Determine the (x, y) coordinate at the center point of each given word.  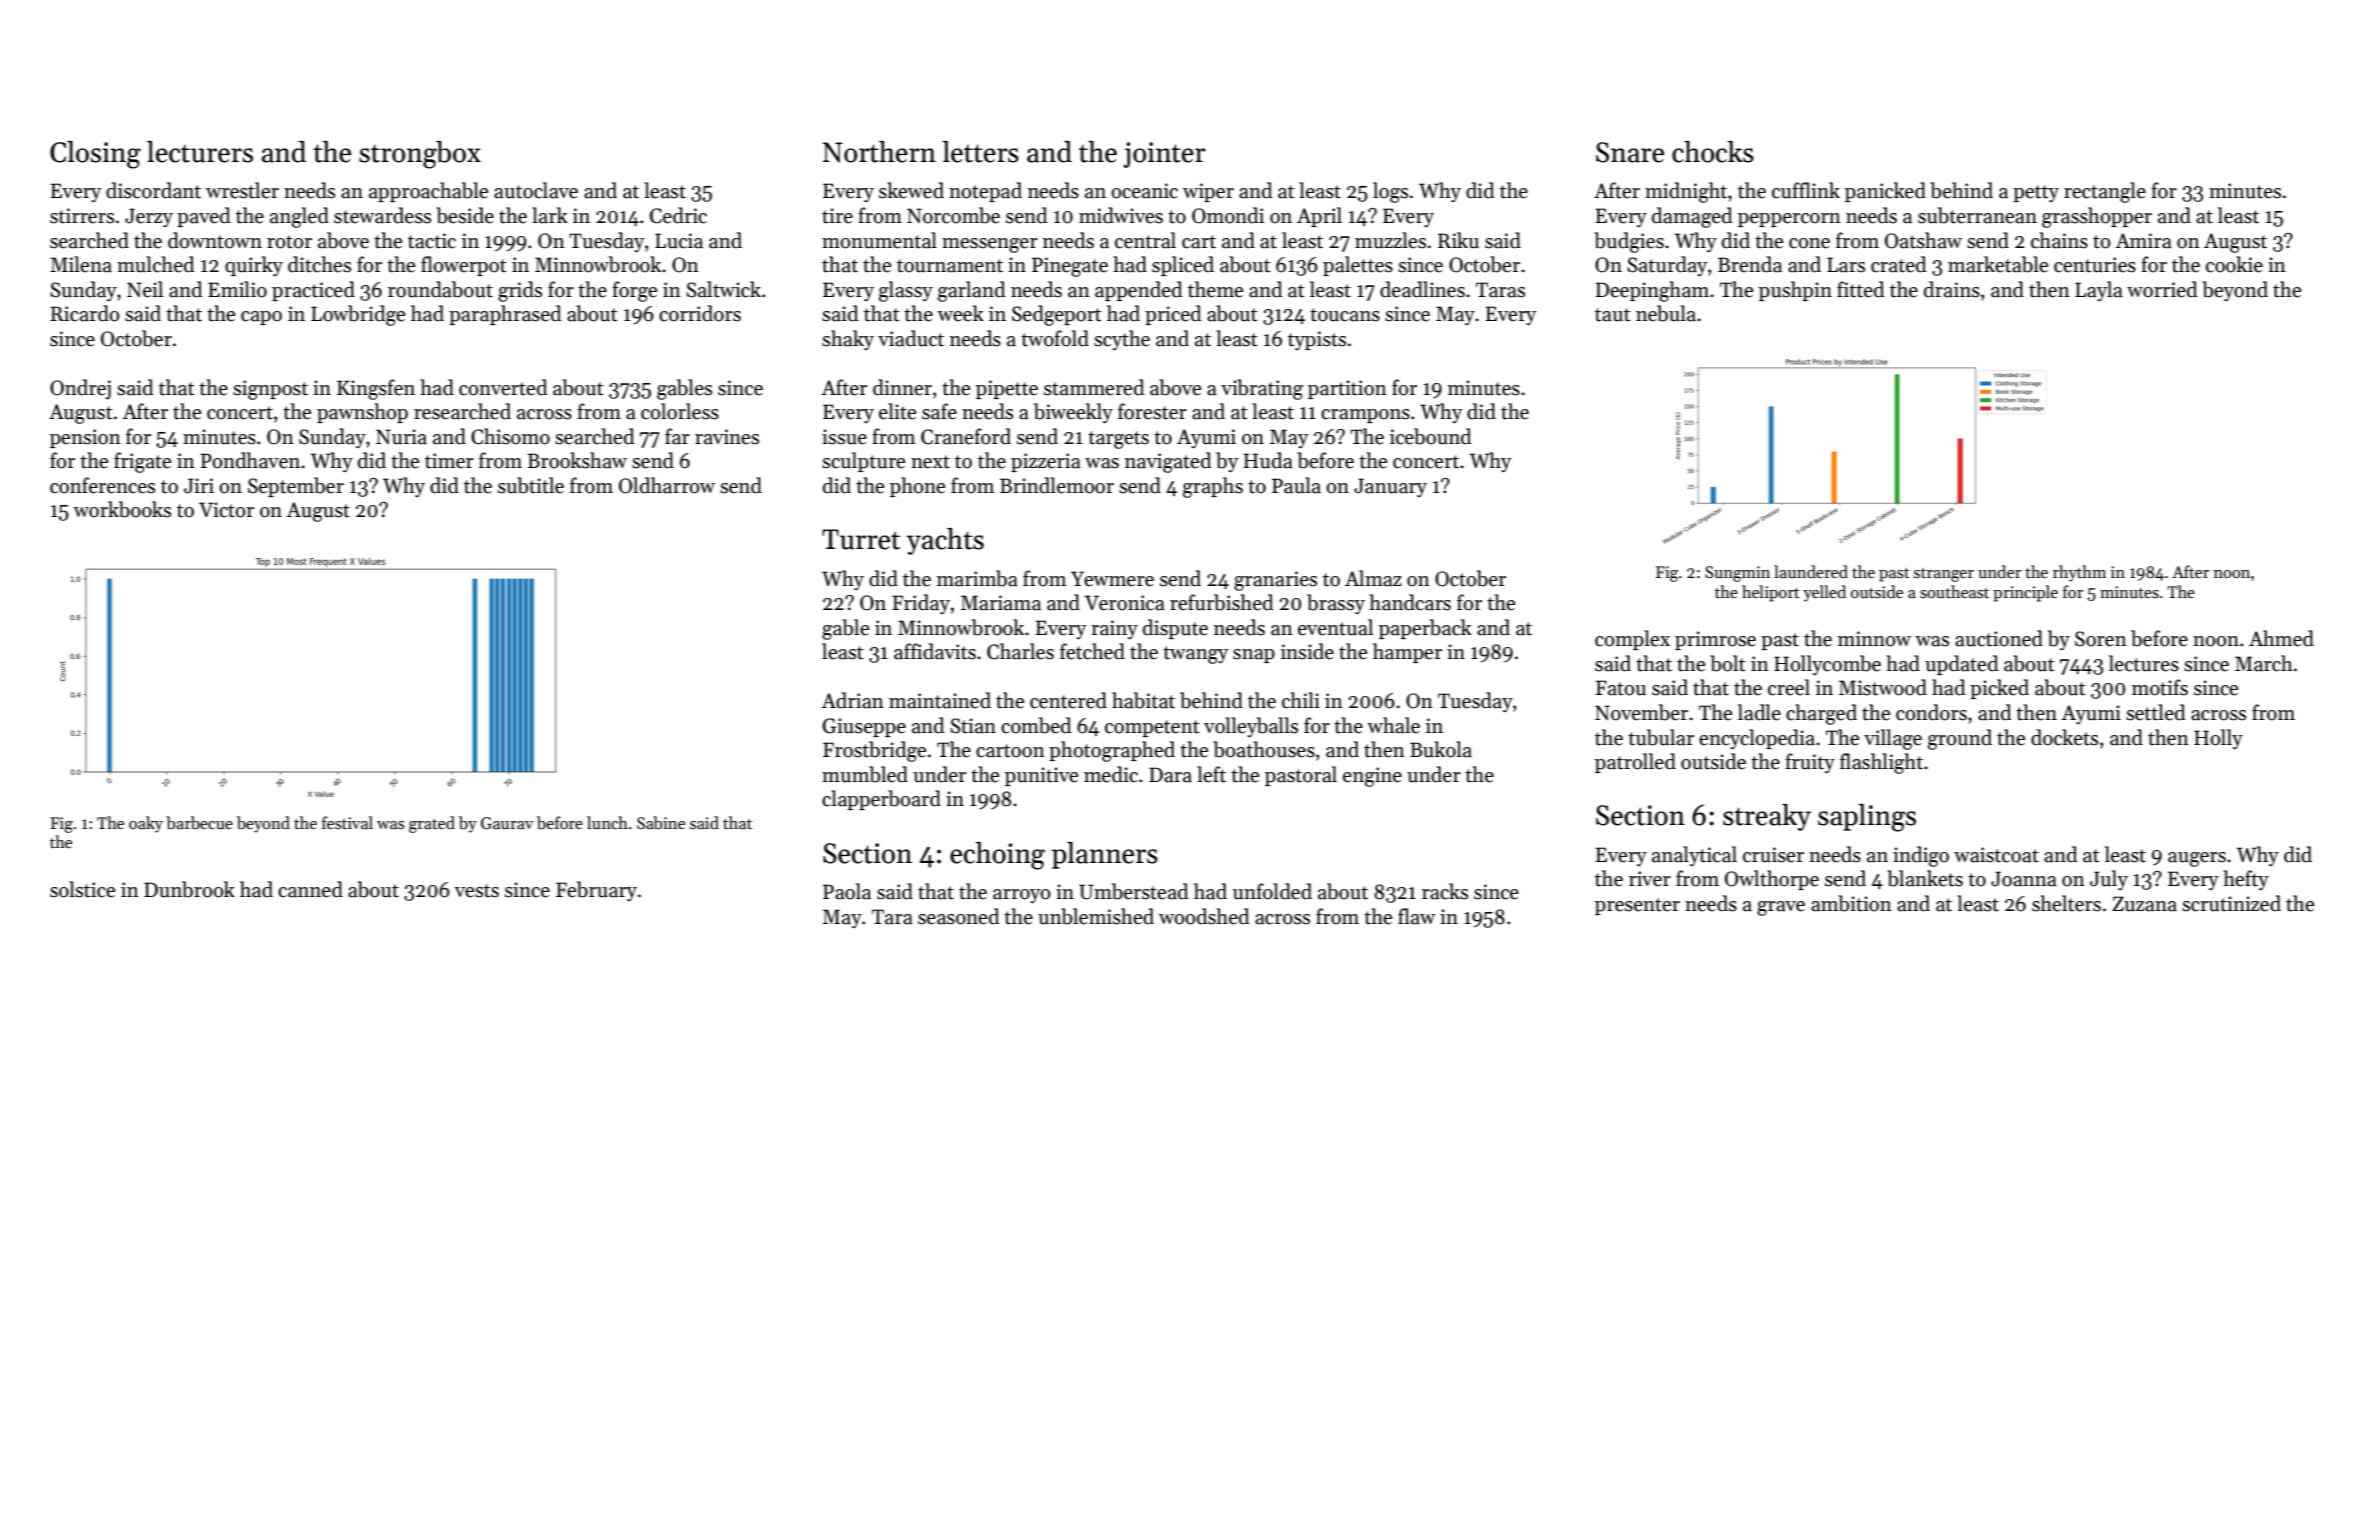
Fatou (1620, 688)
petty (2036, 193)
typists (1317, 340)
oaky (146, 824)
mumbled (865, 774)
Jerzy (149, 217)
